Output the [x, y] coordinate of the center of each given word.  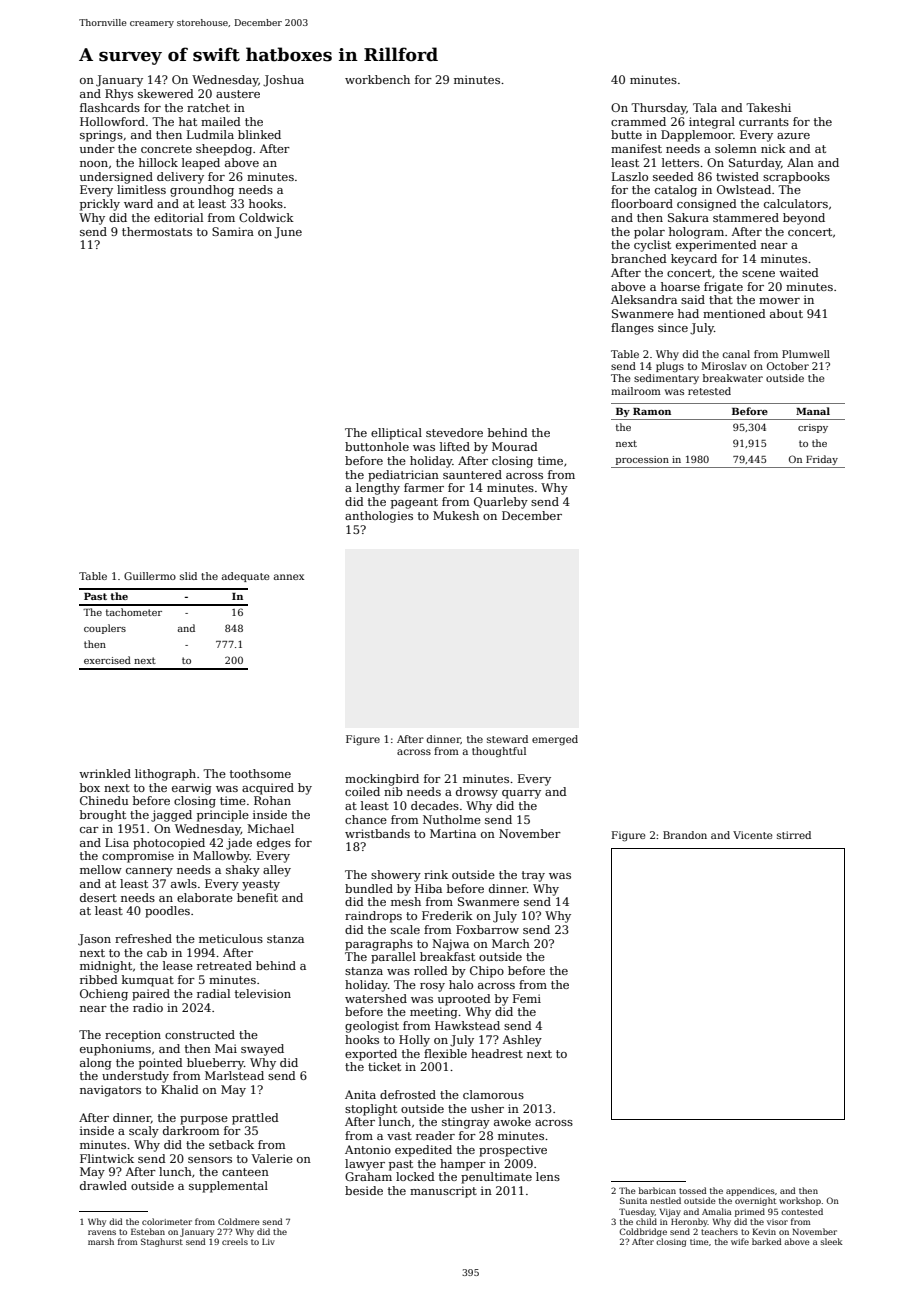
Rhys [119, 95]
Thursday [659, 109]
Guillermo [150, 576]
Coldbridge [643, 1232]
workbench [377, 79]
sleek [832, 1241]
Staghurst [162, 1242]
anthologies [379, 517]
